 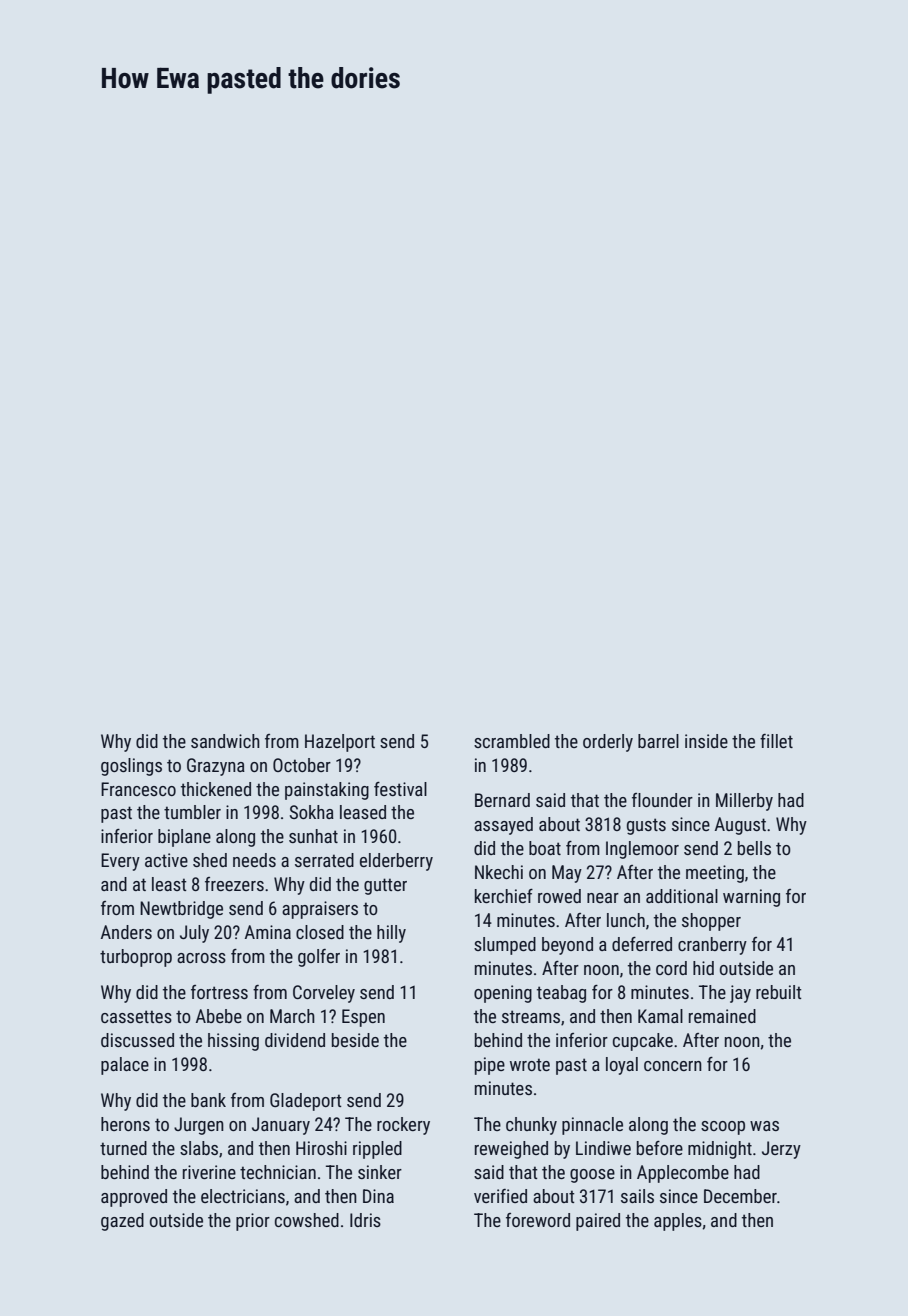 I want to click on Hazelport, so click(x=340, y=743).
